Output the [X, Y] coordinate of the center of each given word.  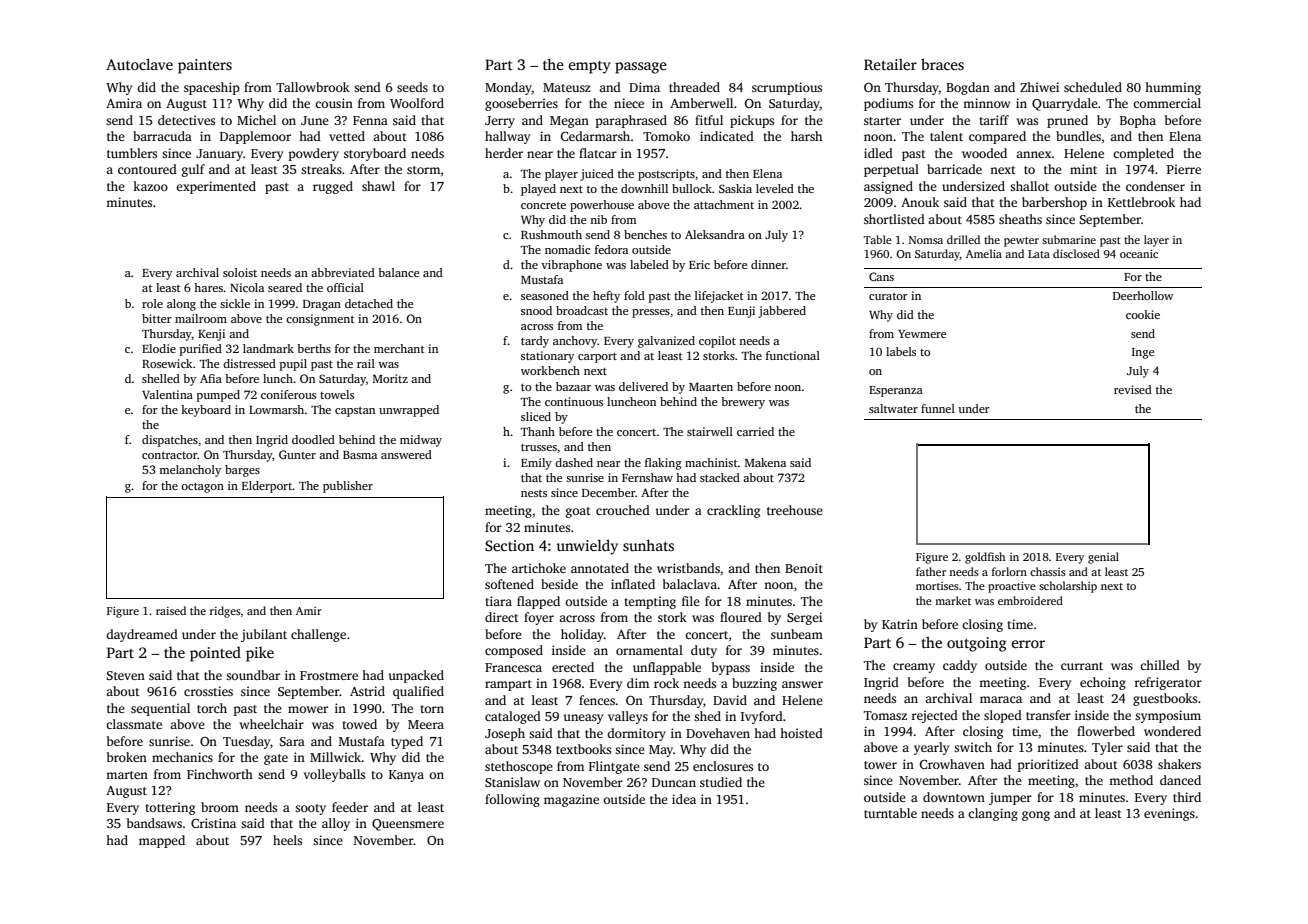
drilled [963, 239]
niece [629, 103]
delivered [643, 386]
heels [287, 840]
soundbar [253, 675]
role [152, 303]
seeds [412, 87]
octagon [202, 488]
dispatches [170, 441]
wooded [984, 153]
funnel [938, 408]
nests [534, 493]
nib [598, 219]
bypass [731, 668]
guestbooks [1165, 699]
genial [1103, 558]
